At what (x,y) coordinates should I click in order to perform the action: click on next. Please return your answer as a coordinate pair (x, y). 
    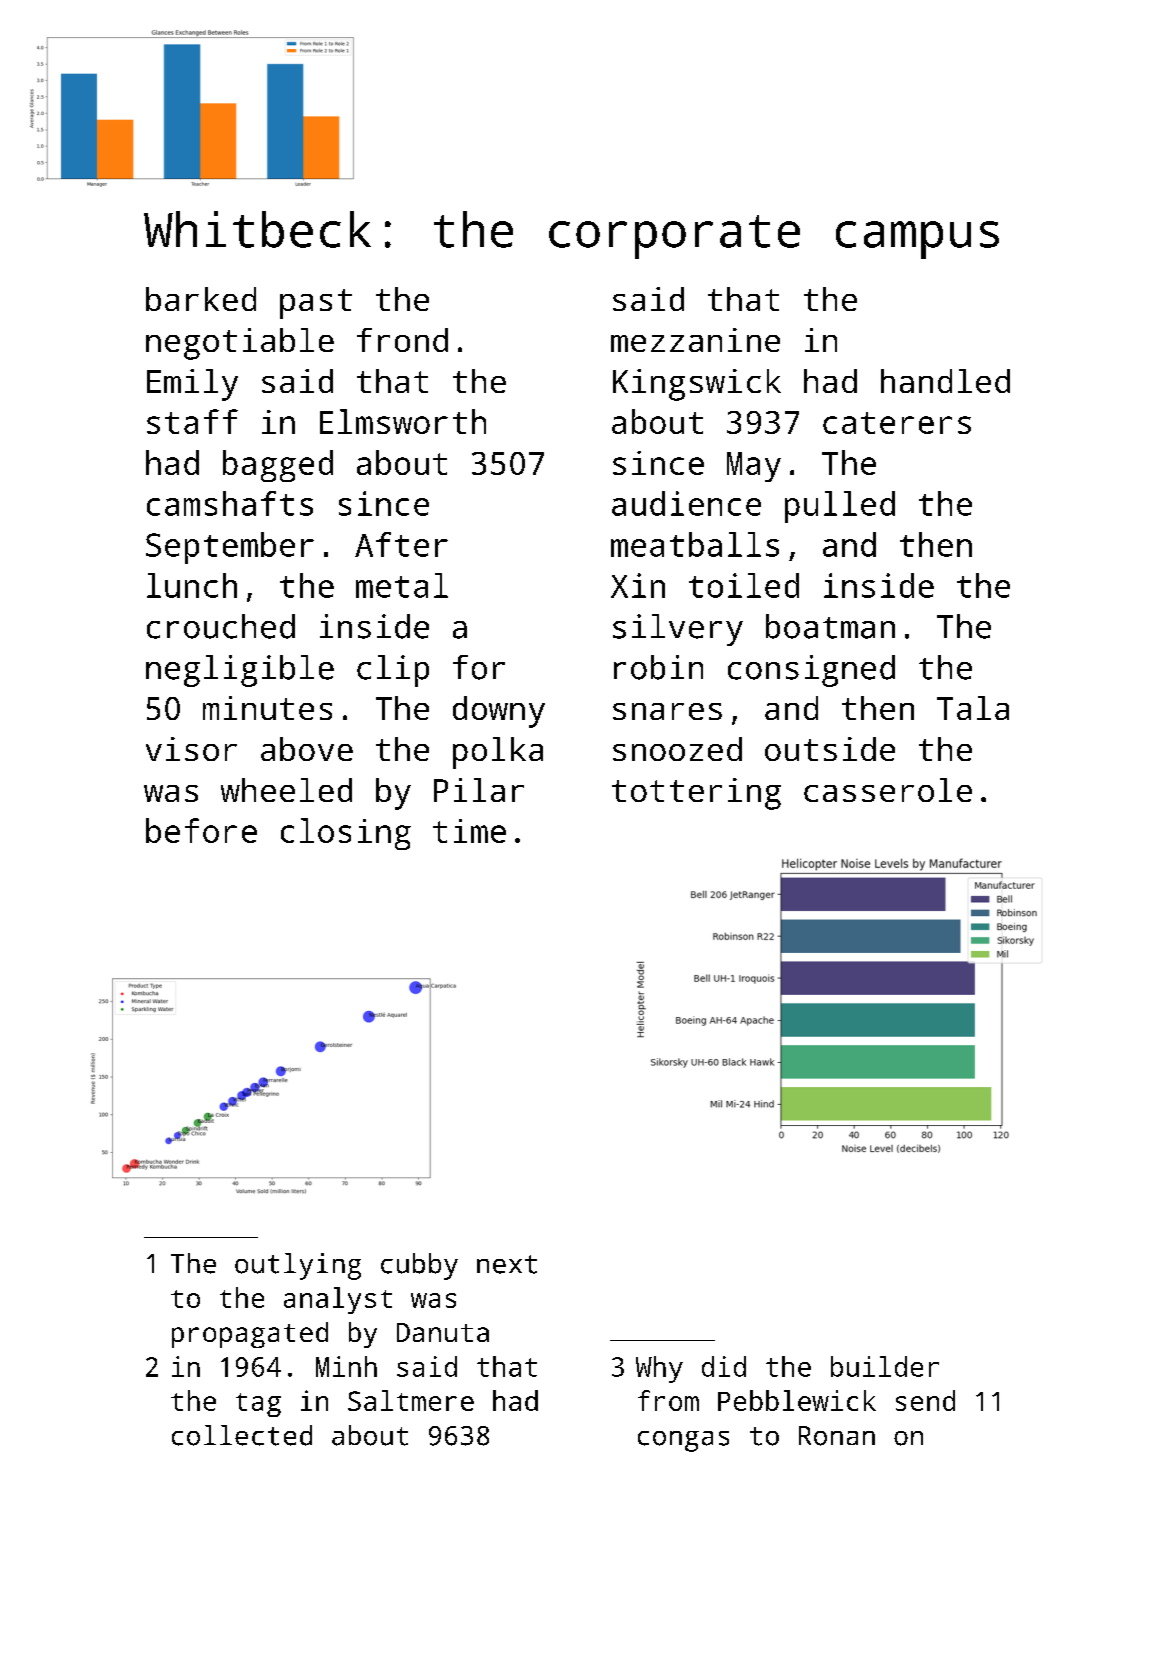
    Looking at the image, I should click on (507, 1264).
